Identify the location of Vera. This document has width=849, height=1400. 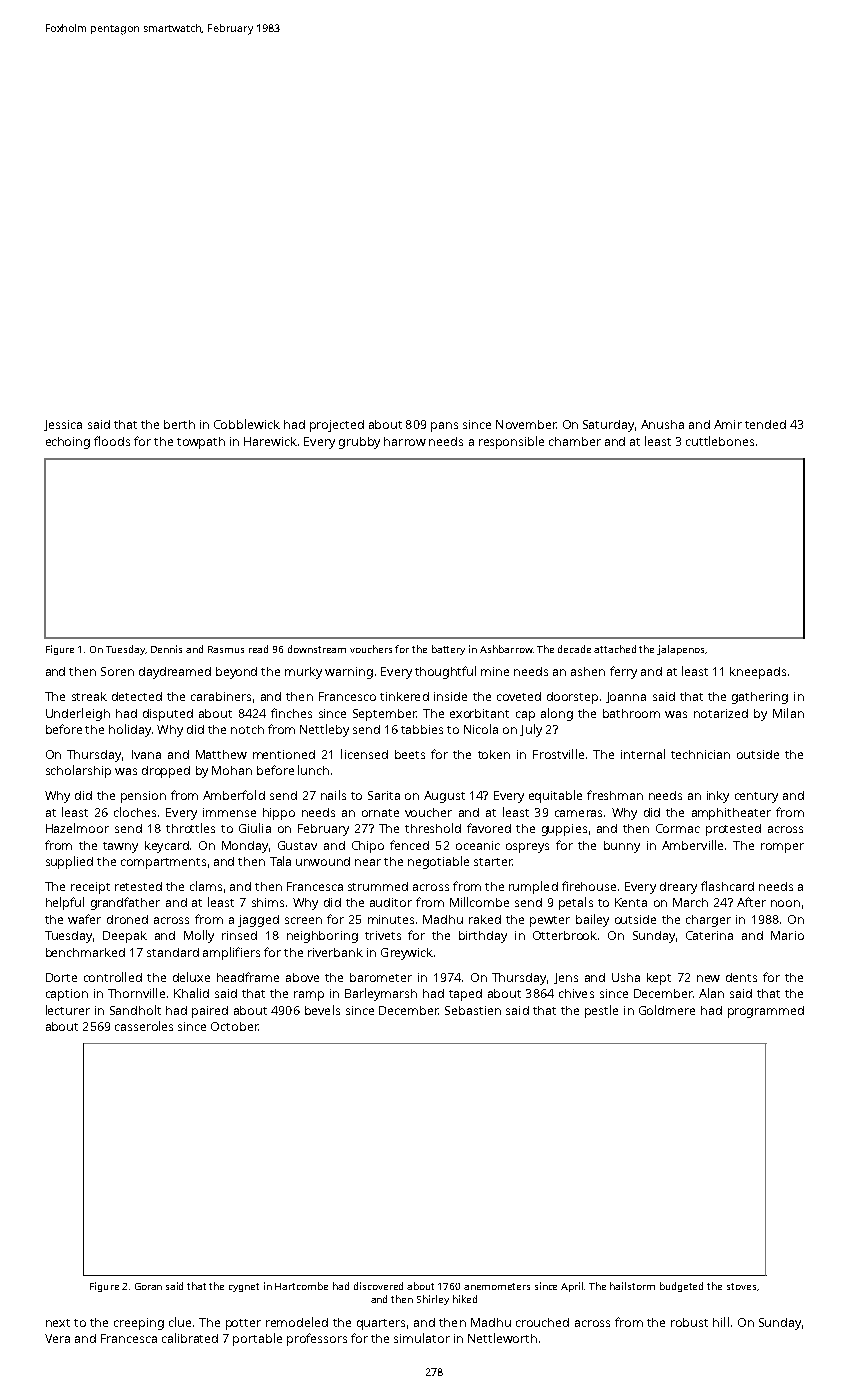
(57, 1338).
